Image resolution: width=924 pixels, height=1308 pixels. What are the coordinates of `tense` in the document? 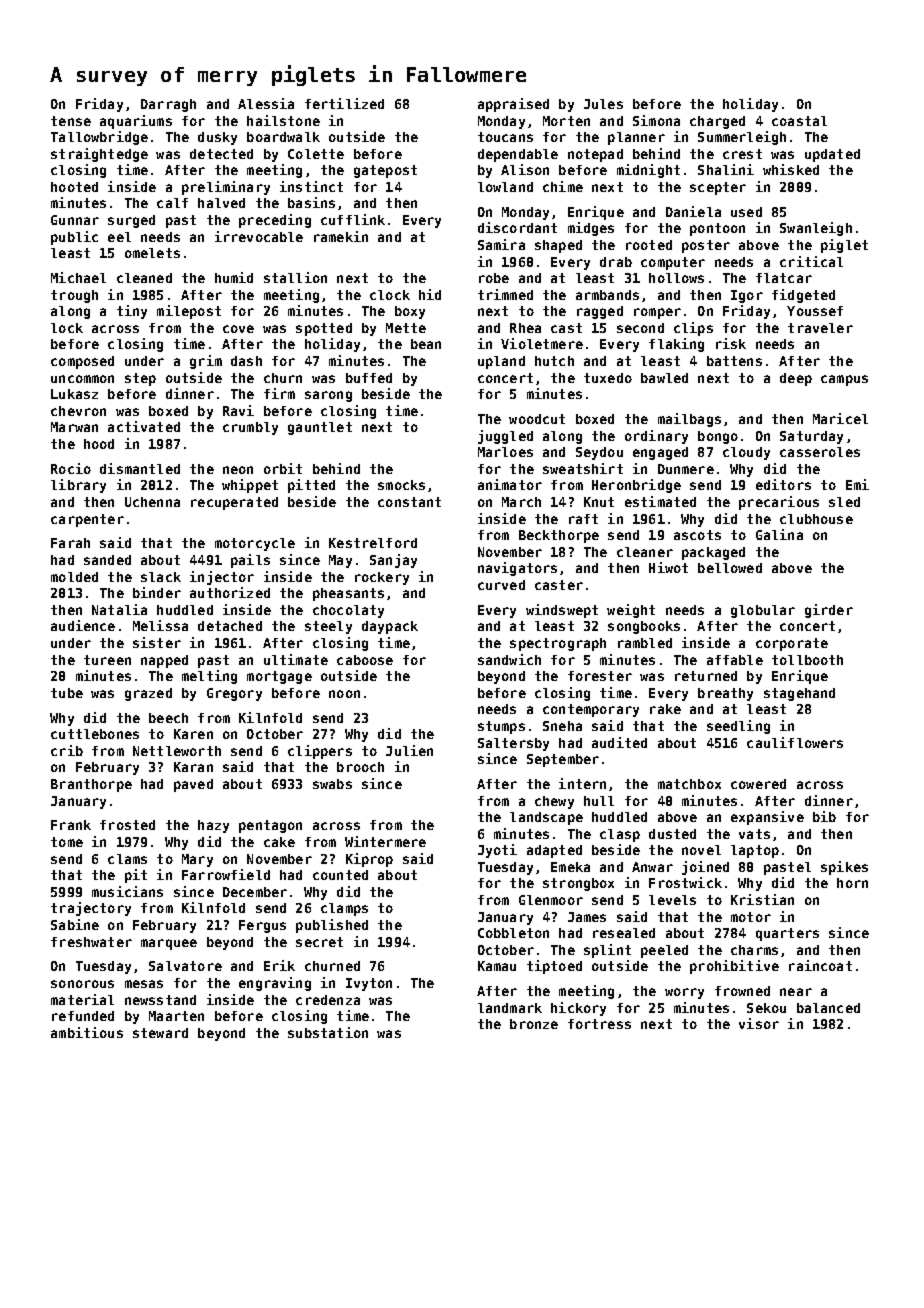 It's located at (71, 121).
